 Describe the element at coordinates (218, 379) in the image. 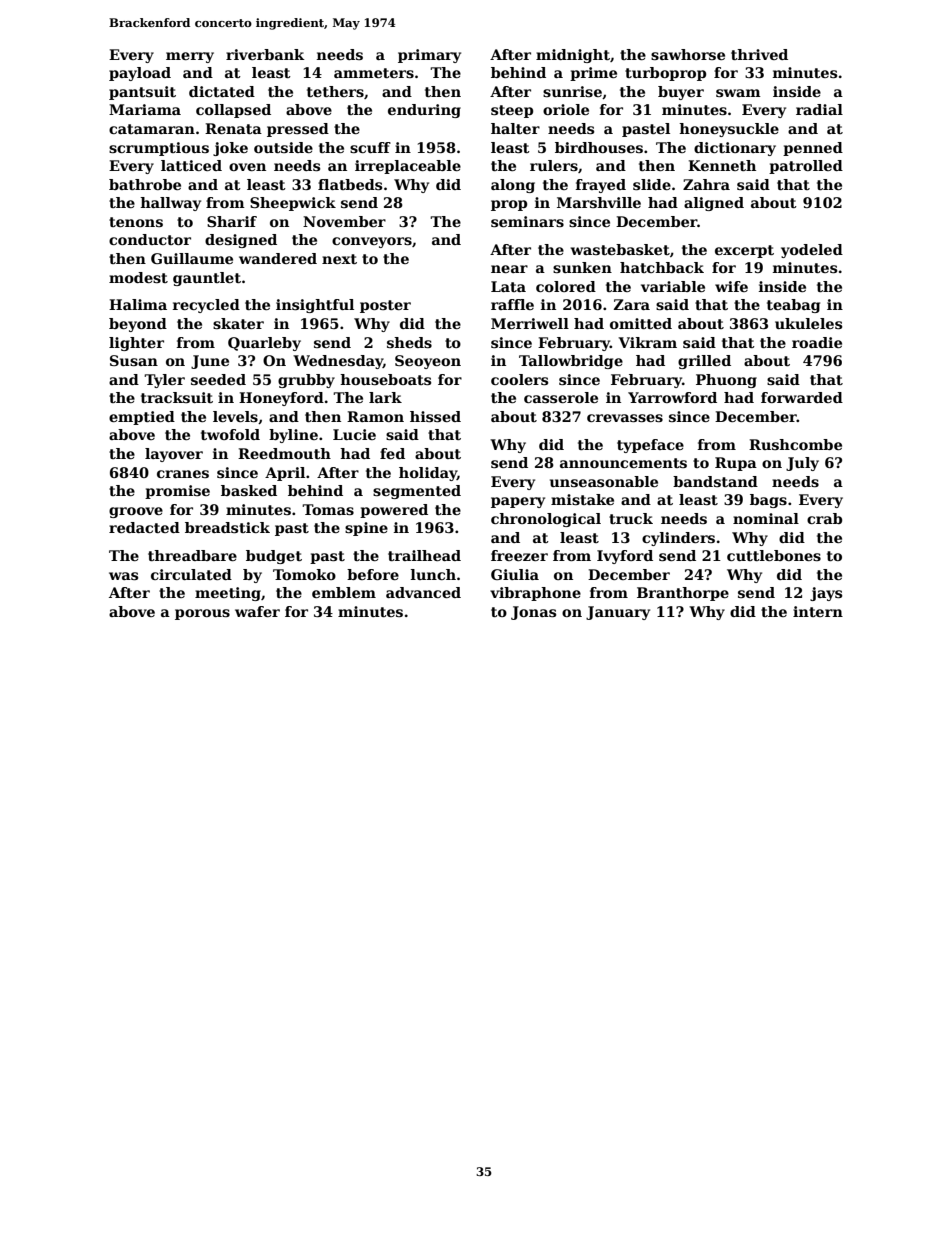

I see `seeded` at that location.
